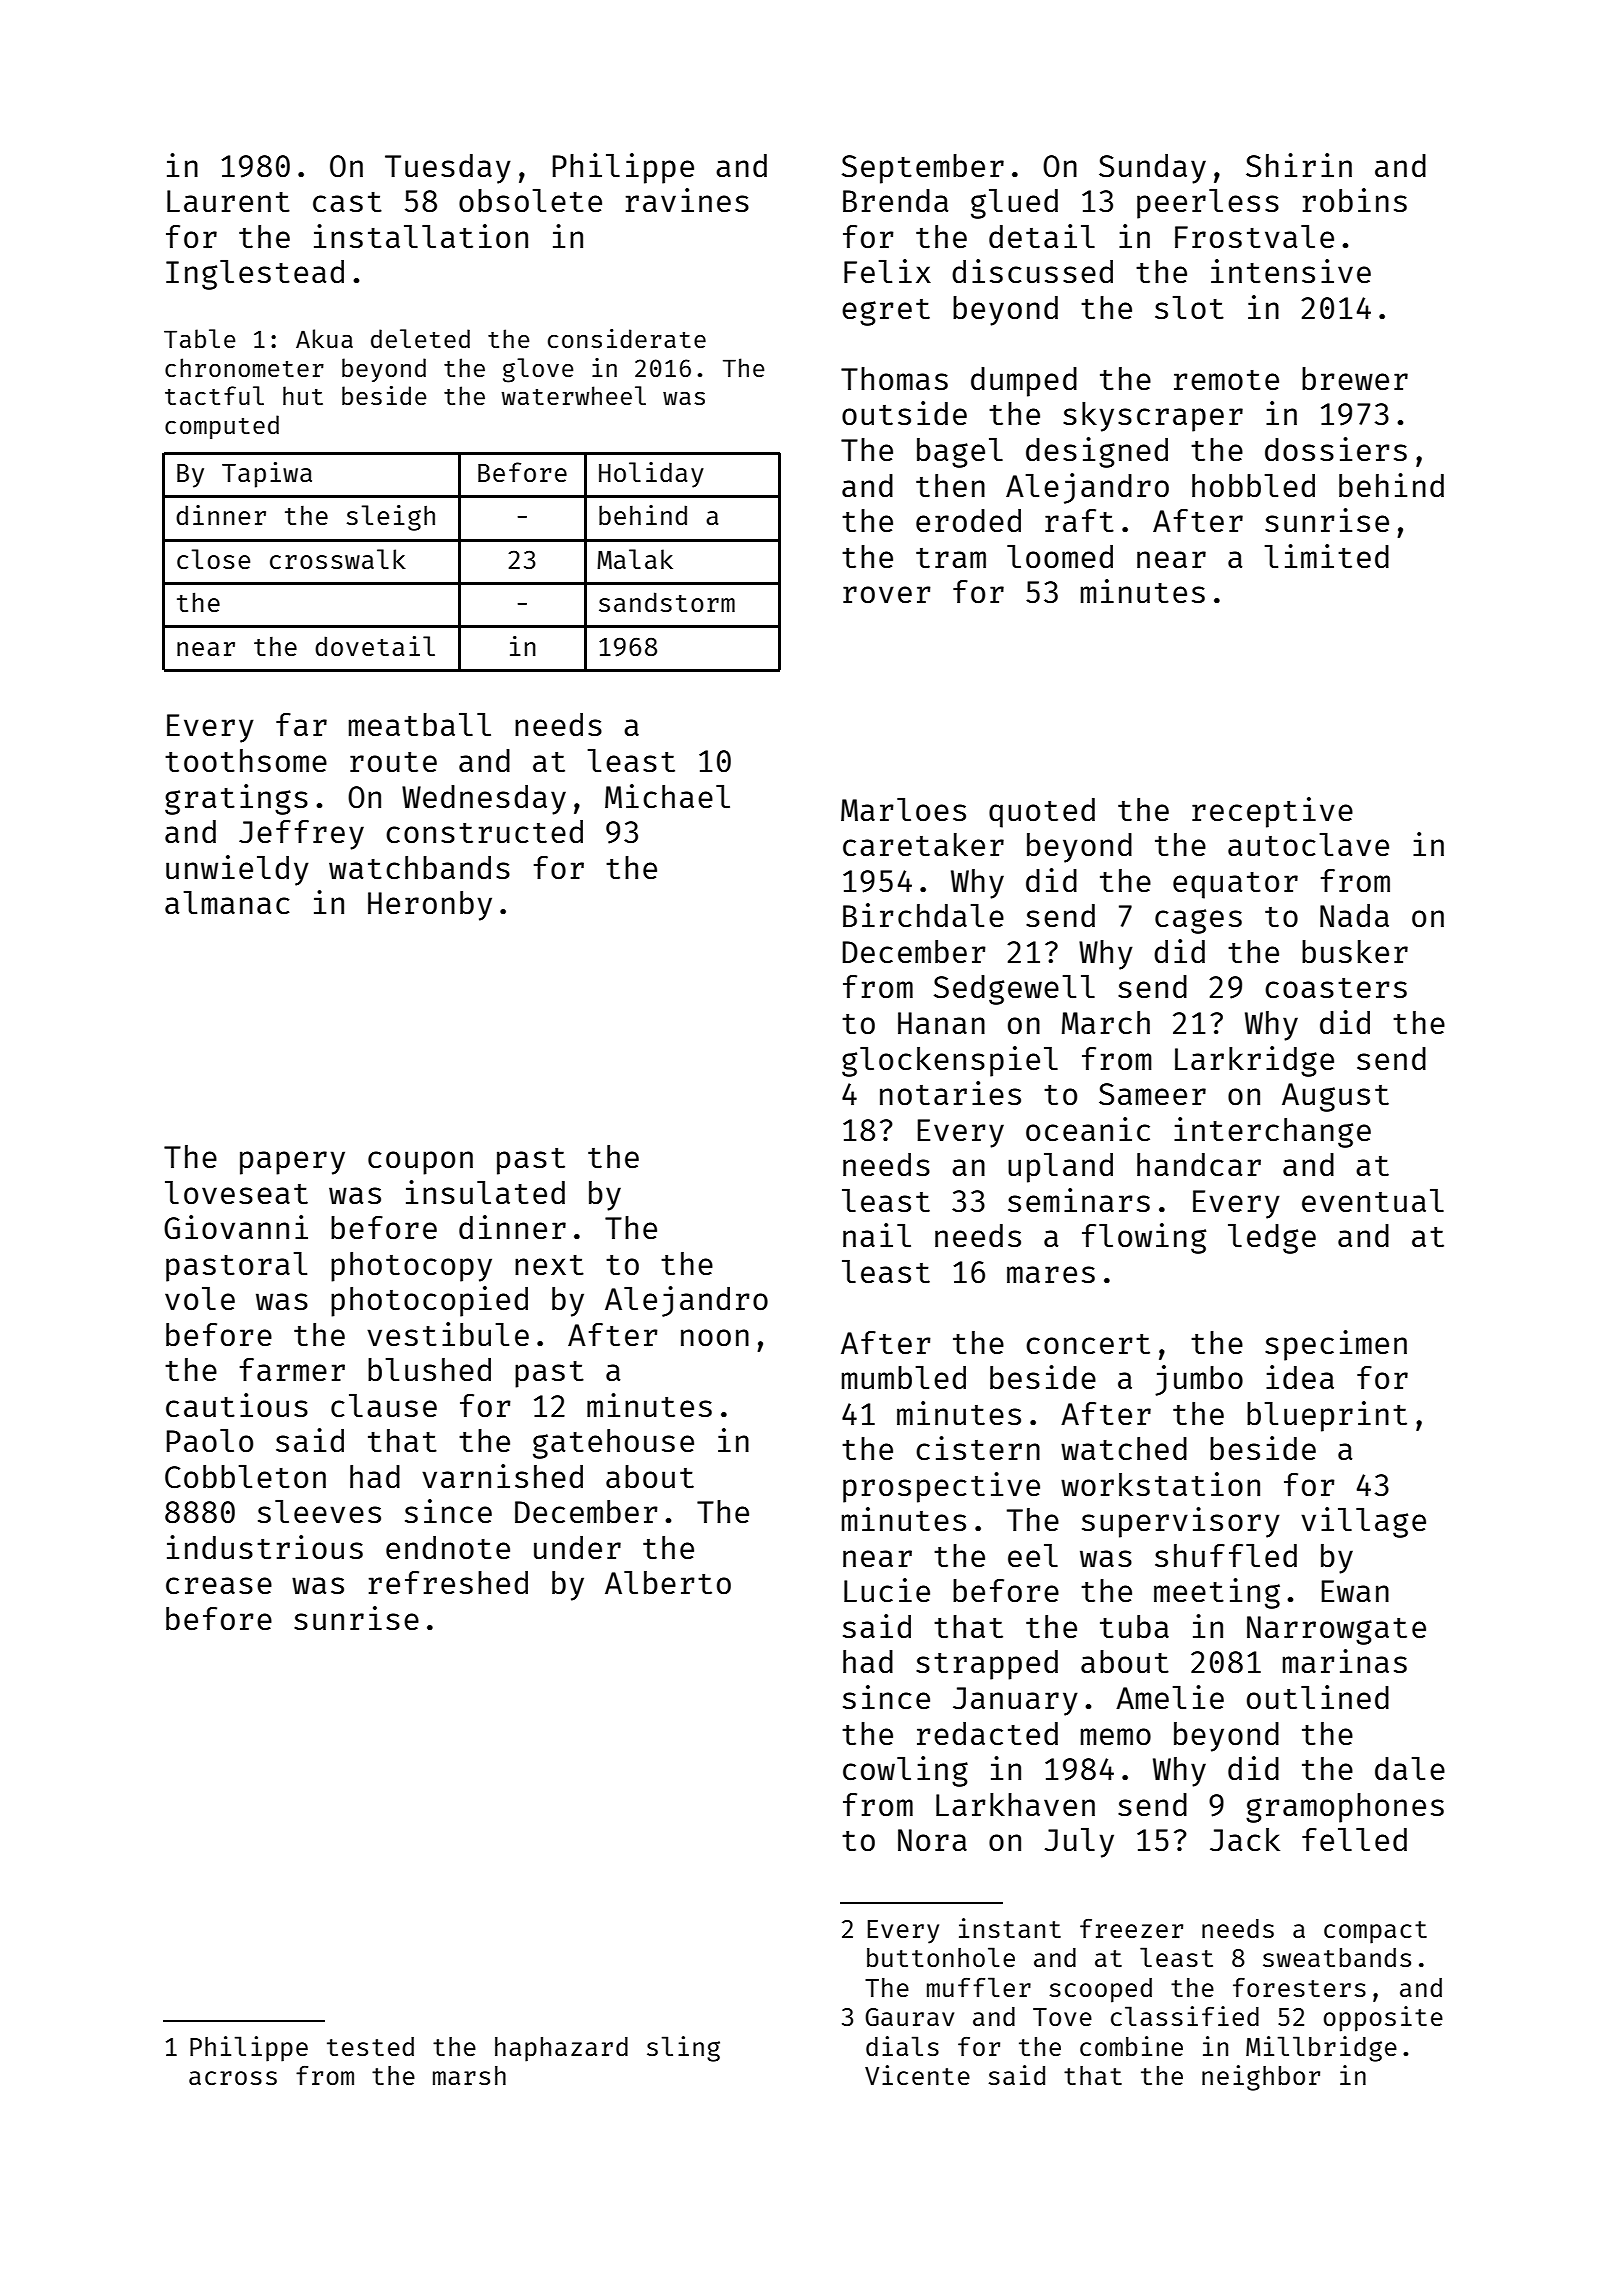 This screenshot has width=1620, height=2292. I want to click on combine, so click(1131, 2046).
